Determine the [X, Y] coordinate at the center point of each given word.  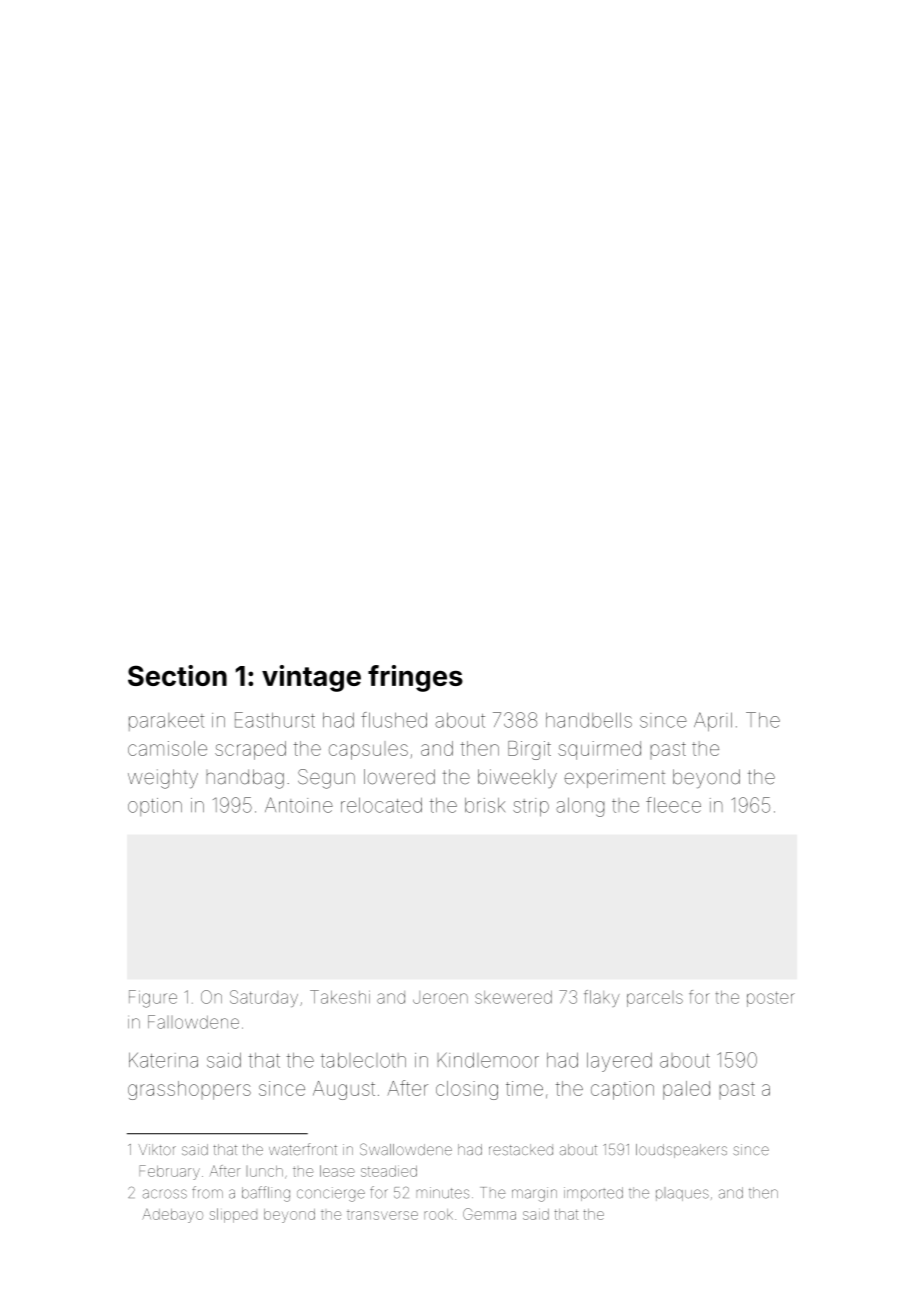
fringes [415, 678]
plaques [682, 1194]
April [713, 721]
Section [177, 675]
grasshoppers [189, 1090]
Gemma [489, 1214]
